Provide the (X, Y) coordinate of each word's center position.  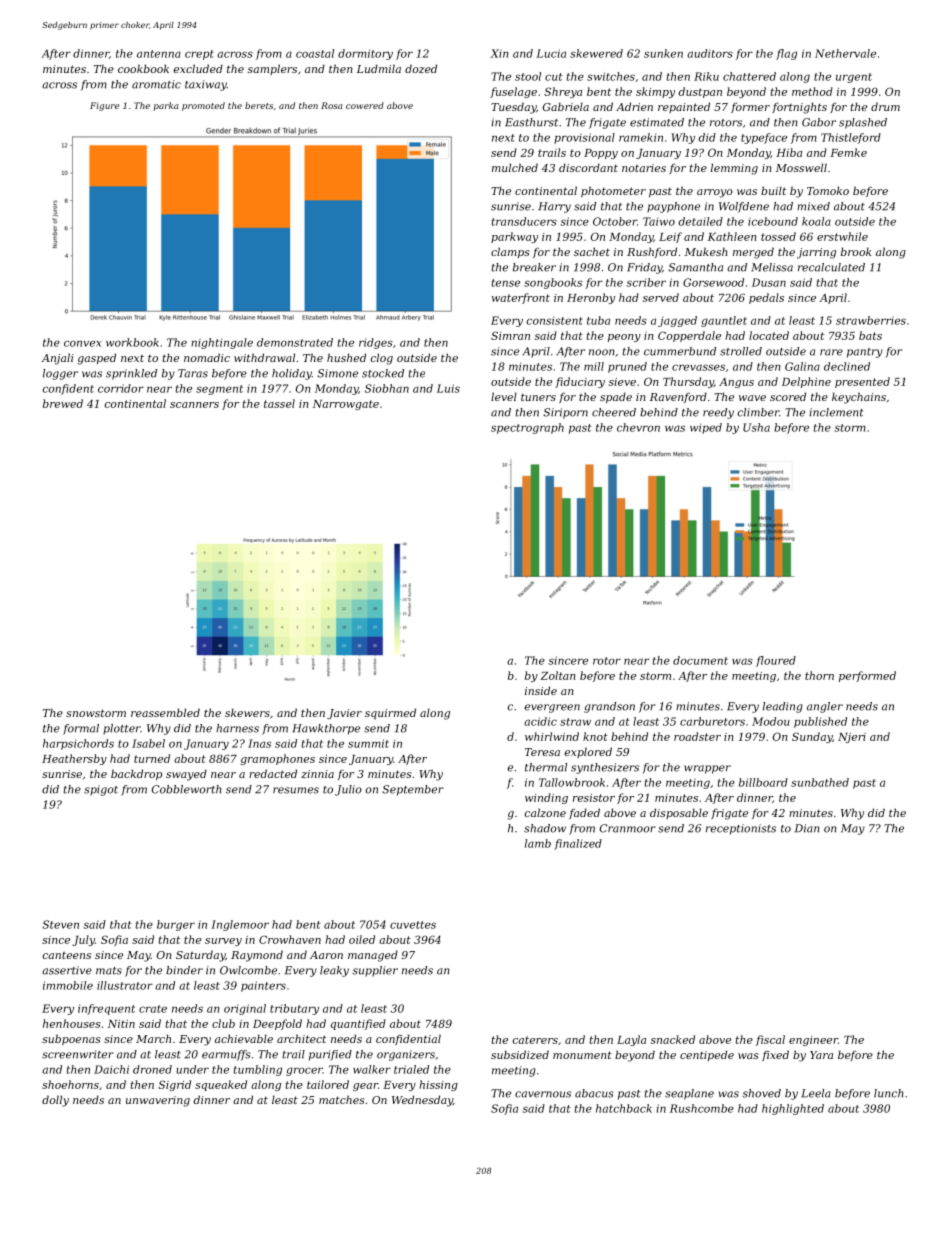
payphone (673, 207)
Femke (848, 152)
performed (867, 676)
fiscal (770, 1040)
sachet (592, 251)
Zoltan (558, 675)
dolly (55, 1101)
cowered (365, 105)
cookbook (143, 68)
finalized (578, 844)
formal (81, 729)
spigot (101, 790)
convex (82, 343)
